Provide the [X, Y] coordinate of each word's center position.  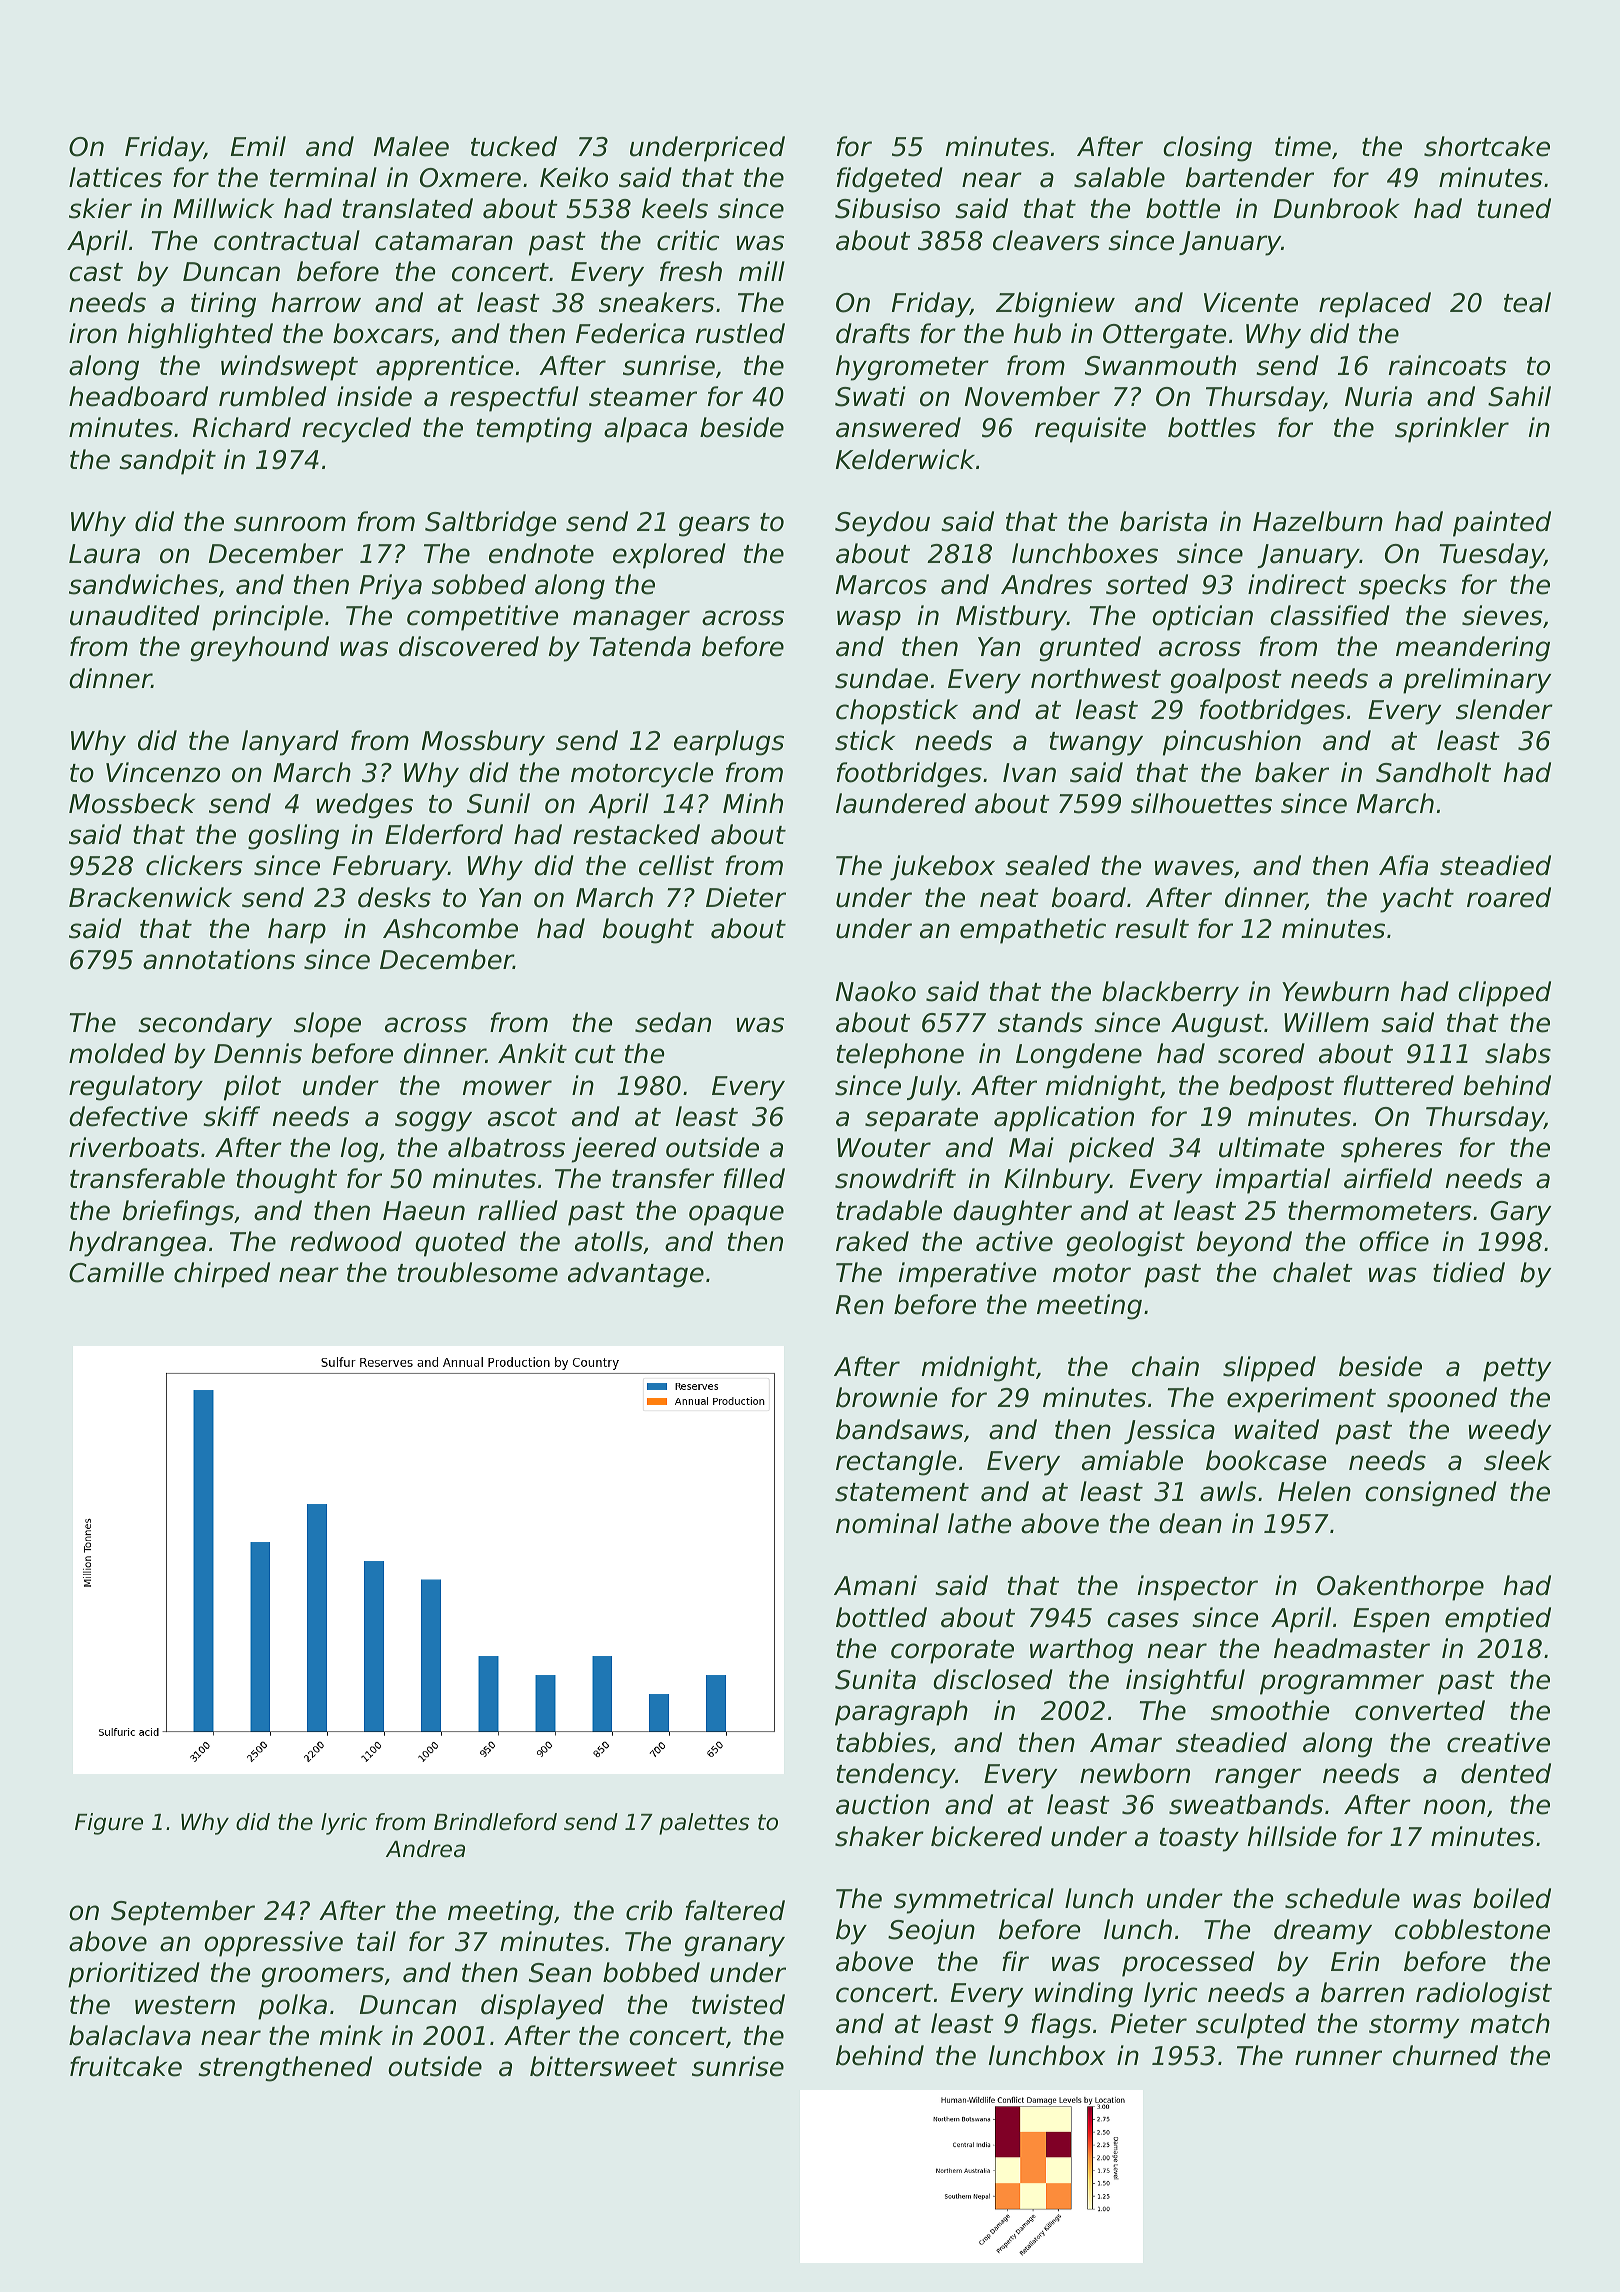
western [185, 2005]
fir [1015, 1961]
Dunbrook [1337, 208]
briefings [178, 1213]
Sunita [875, 1679]
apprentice [444, 368]
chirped [222, 1275]
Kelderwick [905, 459]
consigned [1431, 1494]
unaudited [135, 615]
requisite [1090, 430]
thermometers [1380, 1210]
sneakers [657, 302]
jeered [614, 1150]
